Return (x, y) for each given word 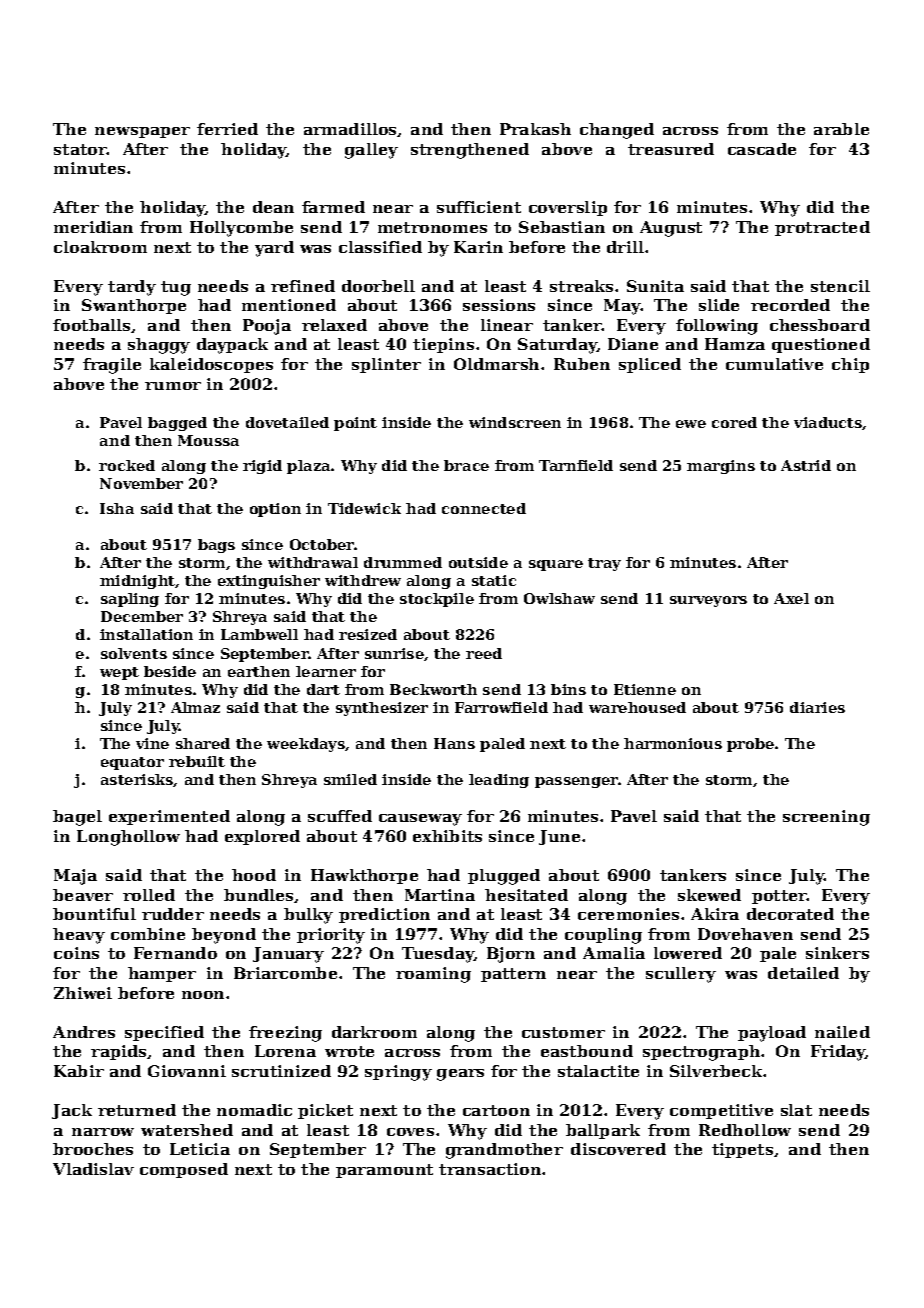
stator (80, 149)
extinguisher (269, 582)
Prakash (535, 129)
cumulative (774, 364)
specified (164, 1033)
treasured (671, 149)
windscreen (515, 422)
